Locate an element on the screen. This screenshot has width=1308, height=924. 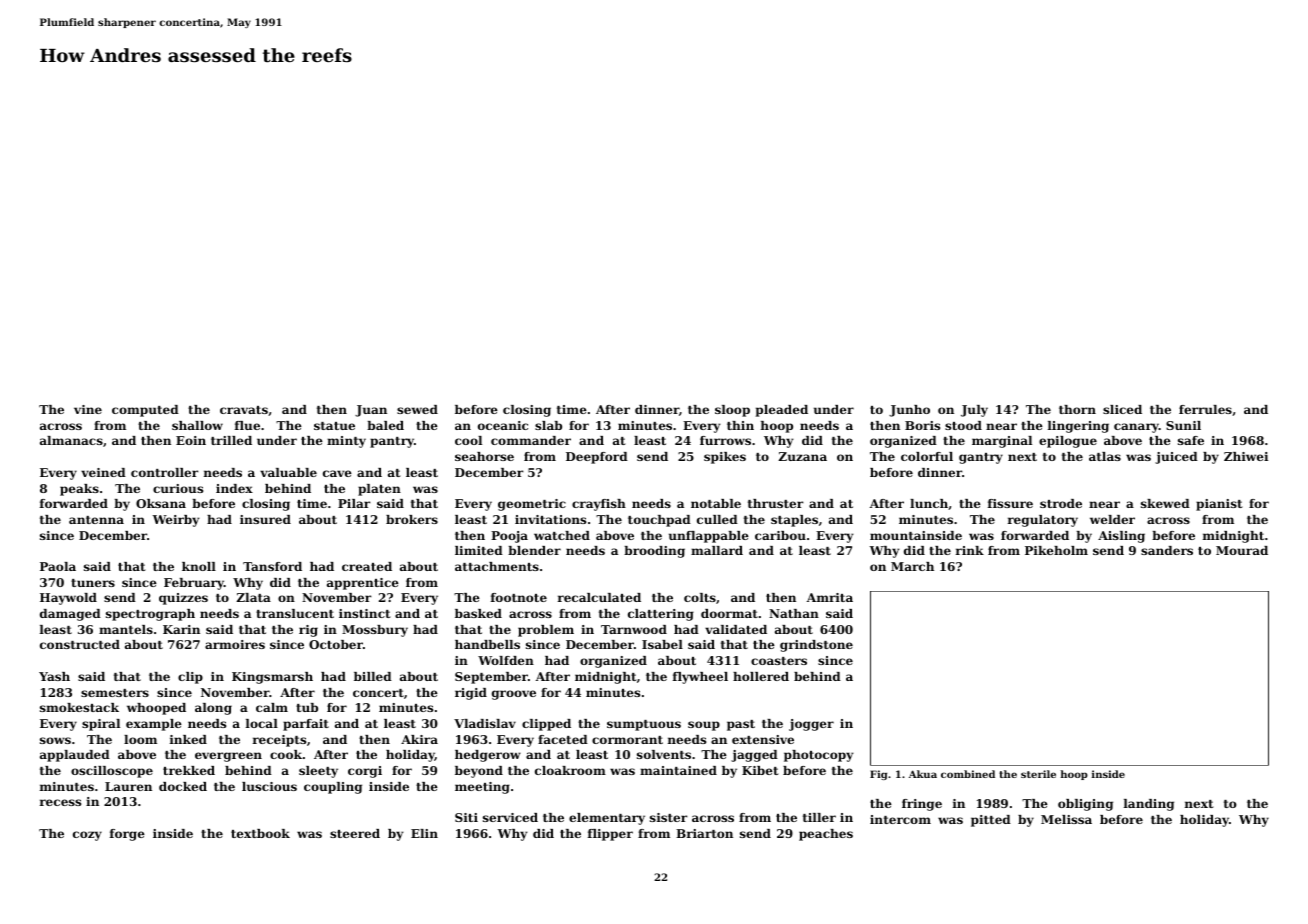
jogger is located at coordinates (811, 725).
